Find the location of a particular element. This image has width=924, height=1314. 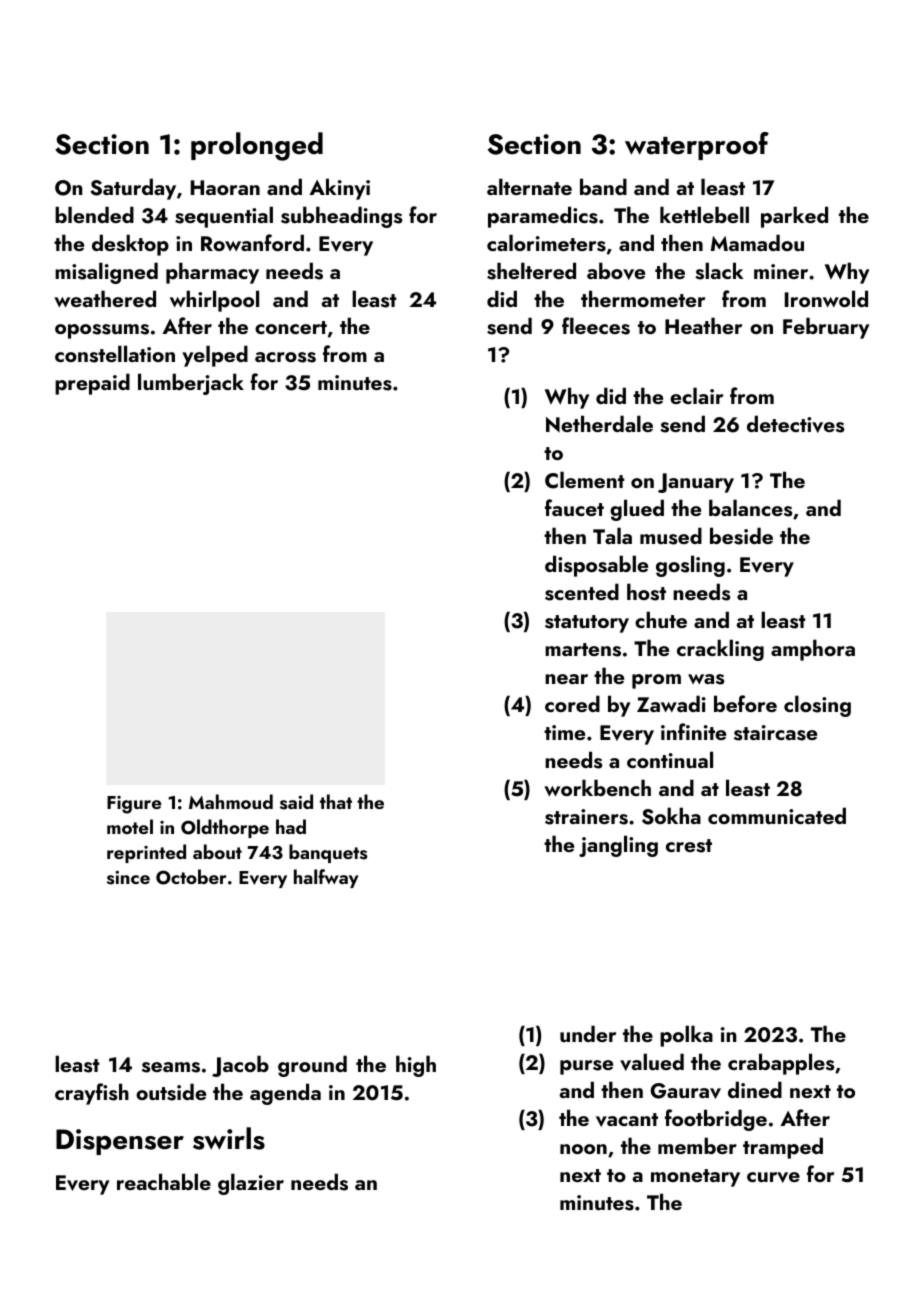

constellation is located at coordinates (115, 354).
